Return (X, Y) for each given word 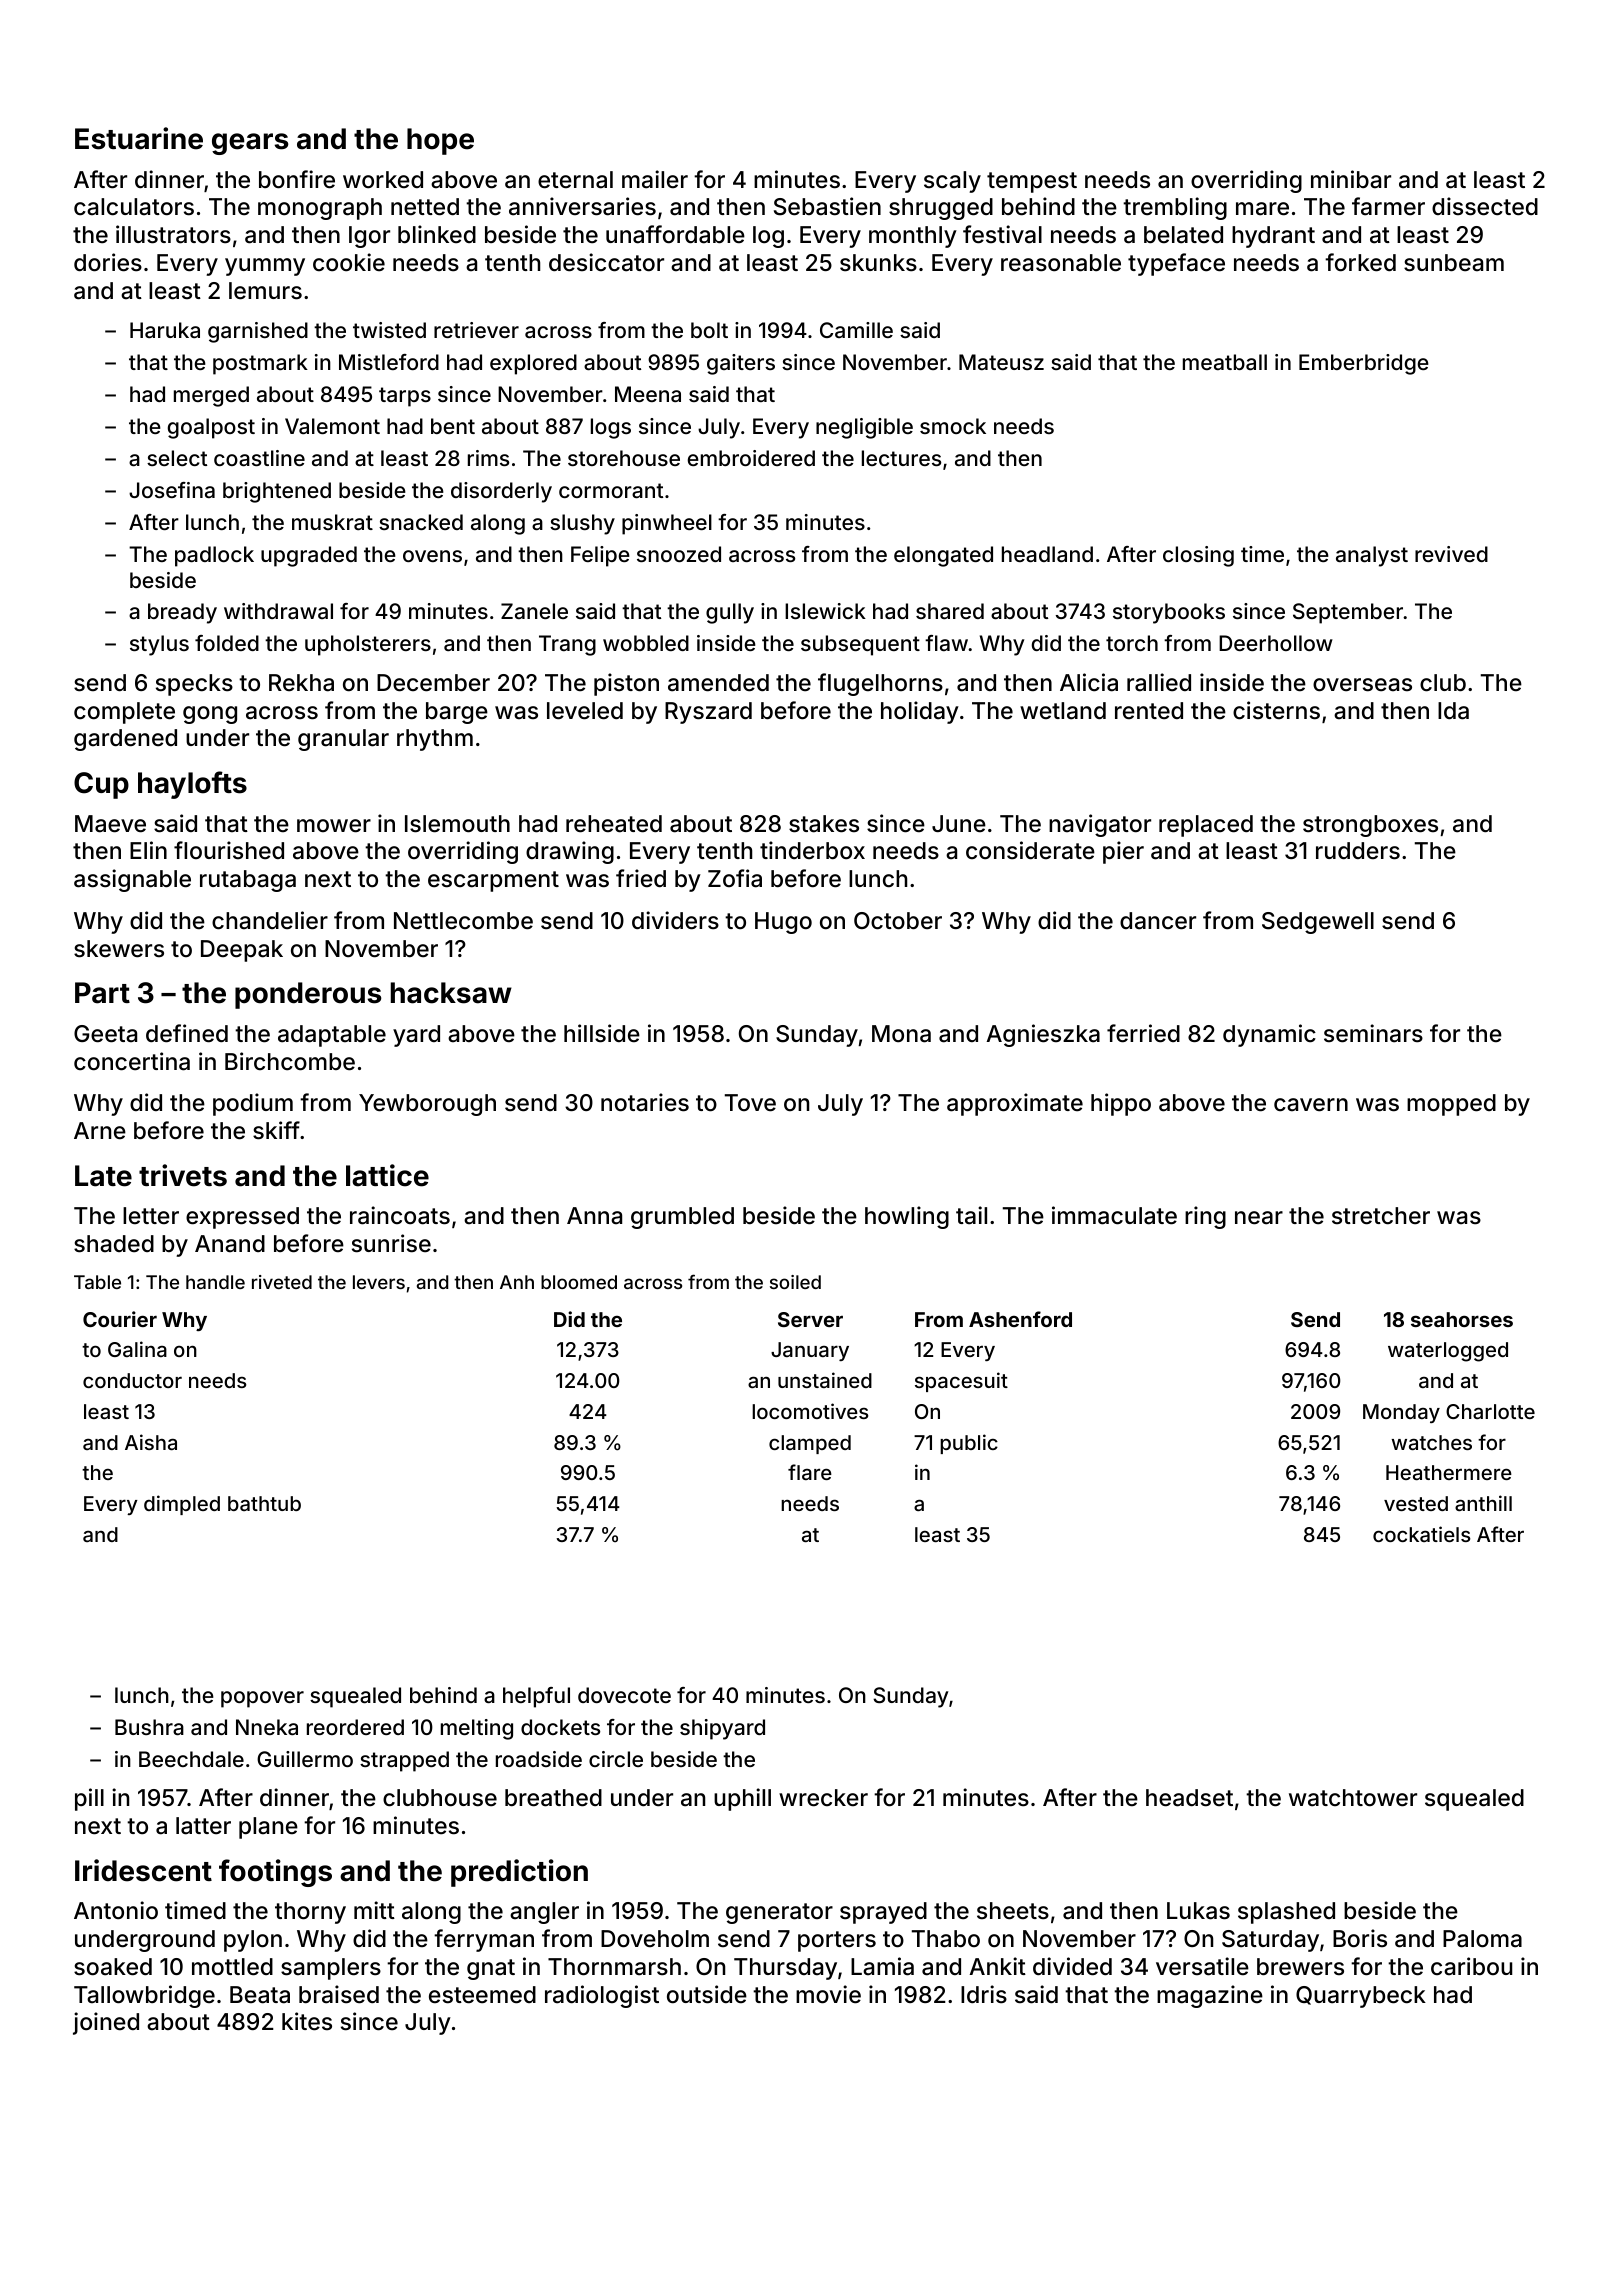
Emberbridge (1364, 364)
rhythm (435, 740)
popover (262, 1699)
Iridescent (143, 1870)
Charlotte (1490, 1411)
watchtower (1353, 1798)
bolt (709, 330)
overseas (1362, 685)
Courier (120, 1319)
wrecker (823, 1798)
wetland (1063, 711)
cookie (349, 262)
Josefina (172, 490)
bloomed (579, 1282)
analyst (1372, 556)
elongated (943, 556)
